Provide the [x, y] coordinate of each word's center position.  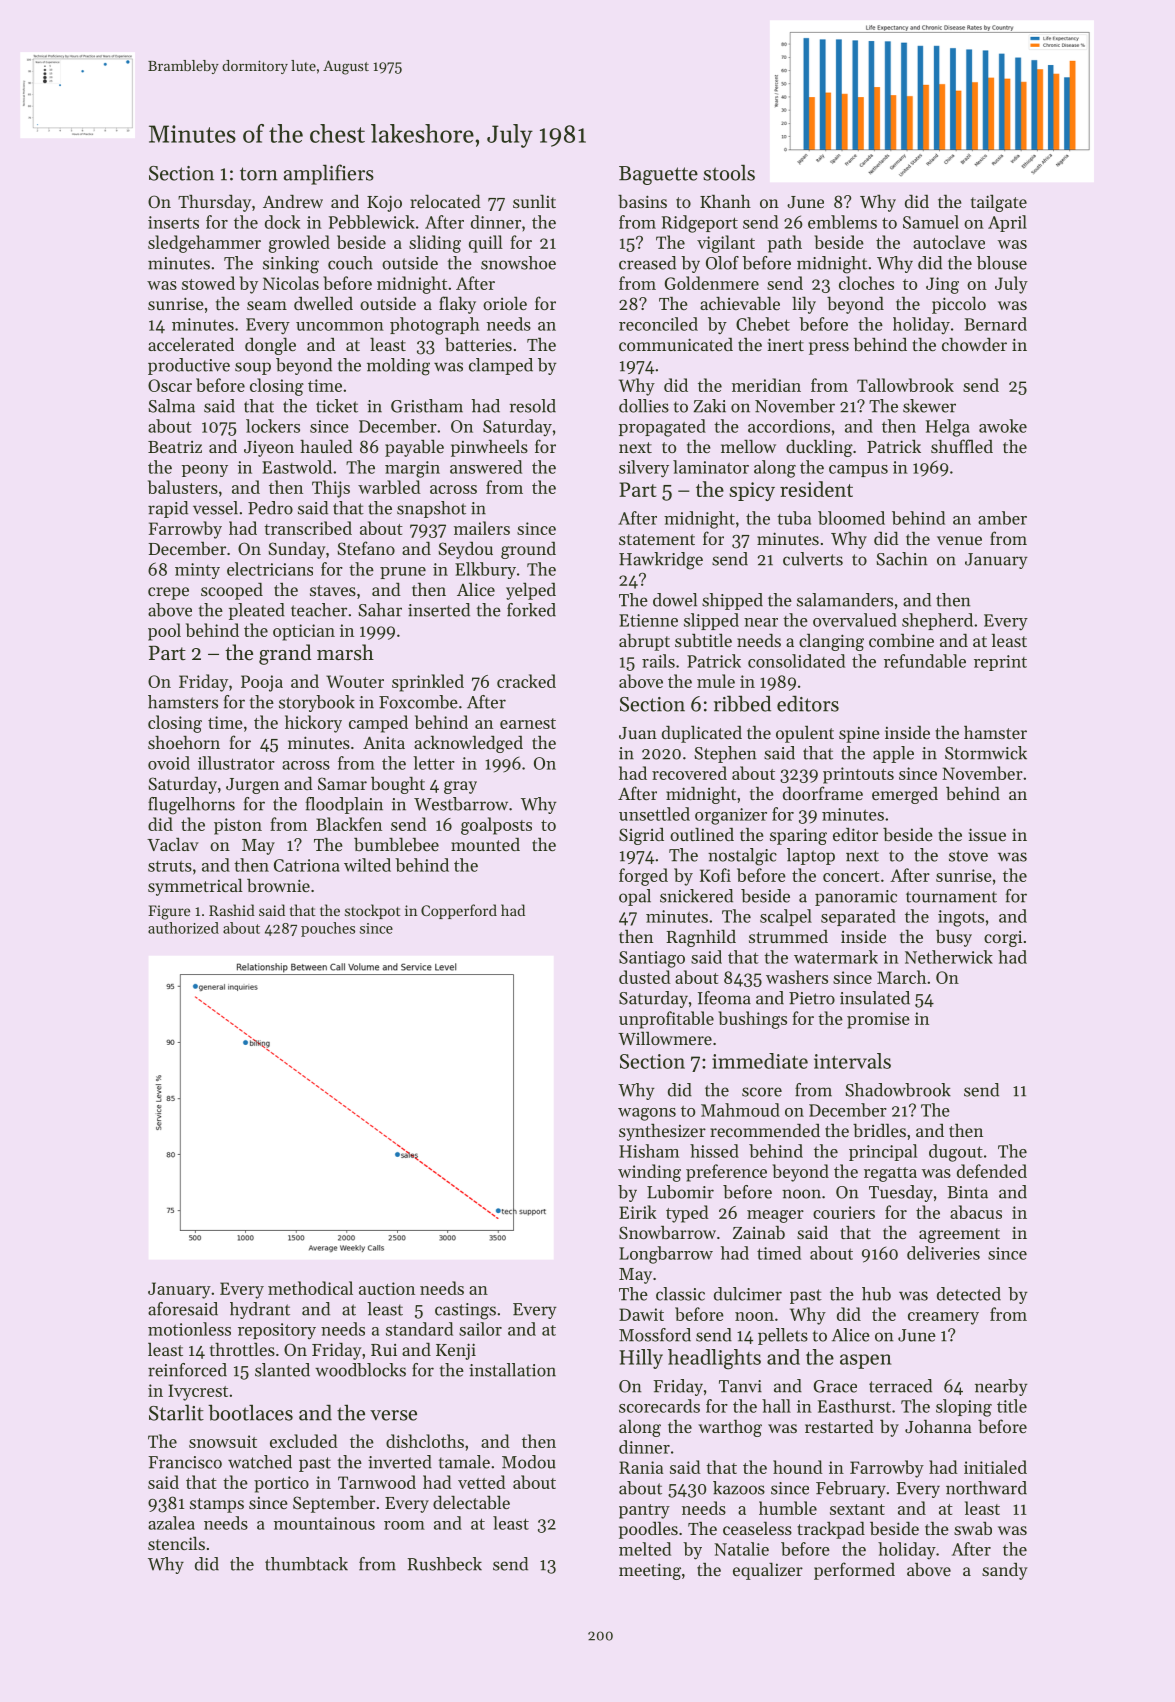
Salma [171, 406]
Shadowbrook [898, 1090]
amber [1002, 518]
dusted [645, 977]
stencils [176, 1543]
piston [238, 826]
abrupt [644, 642]
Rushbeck [444, 1564]
